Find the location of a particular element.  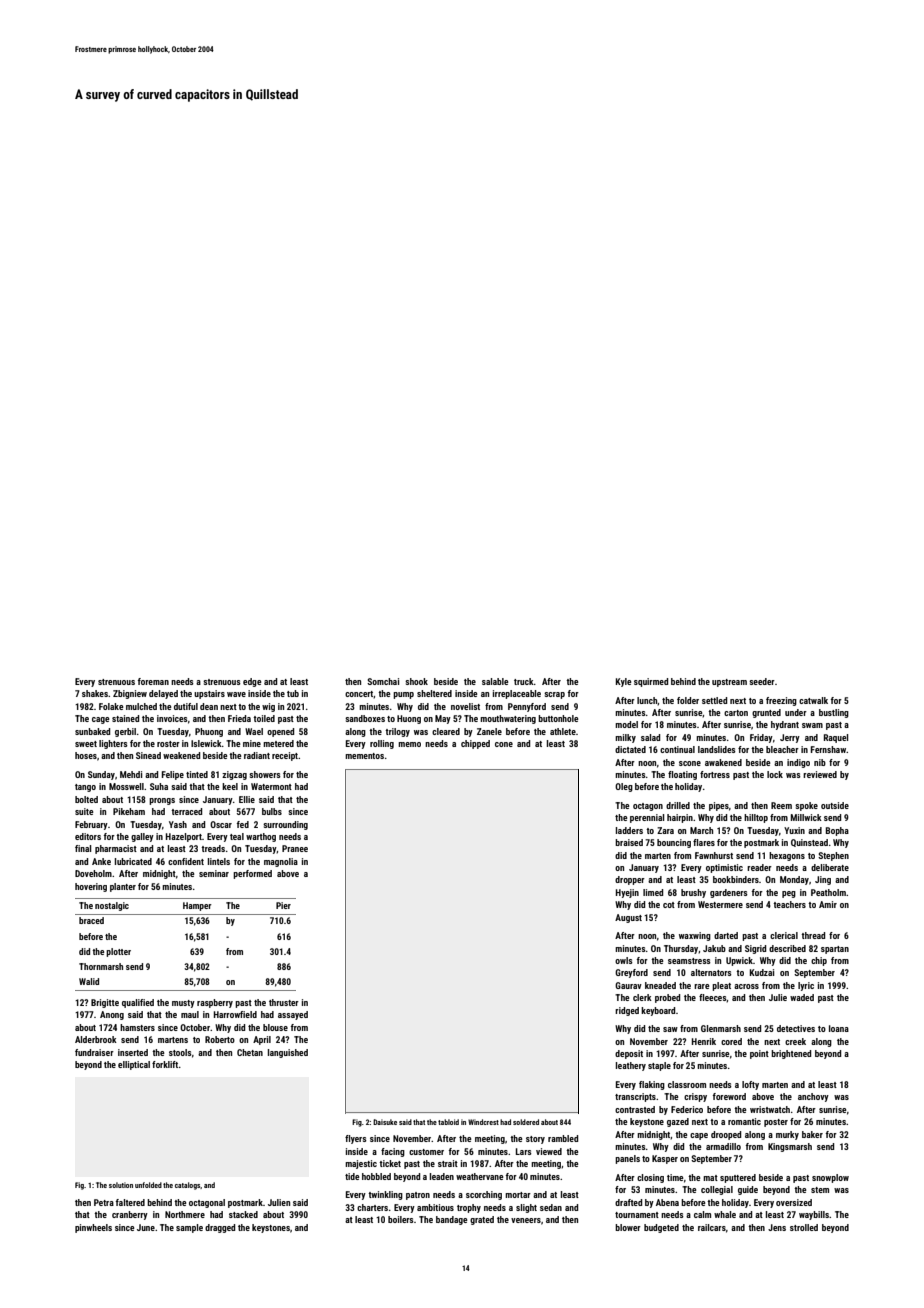

qualified is located at coordinates (138, 1003).
